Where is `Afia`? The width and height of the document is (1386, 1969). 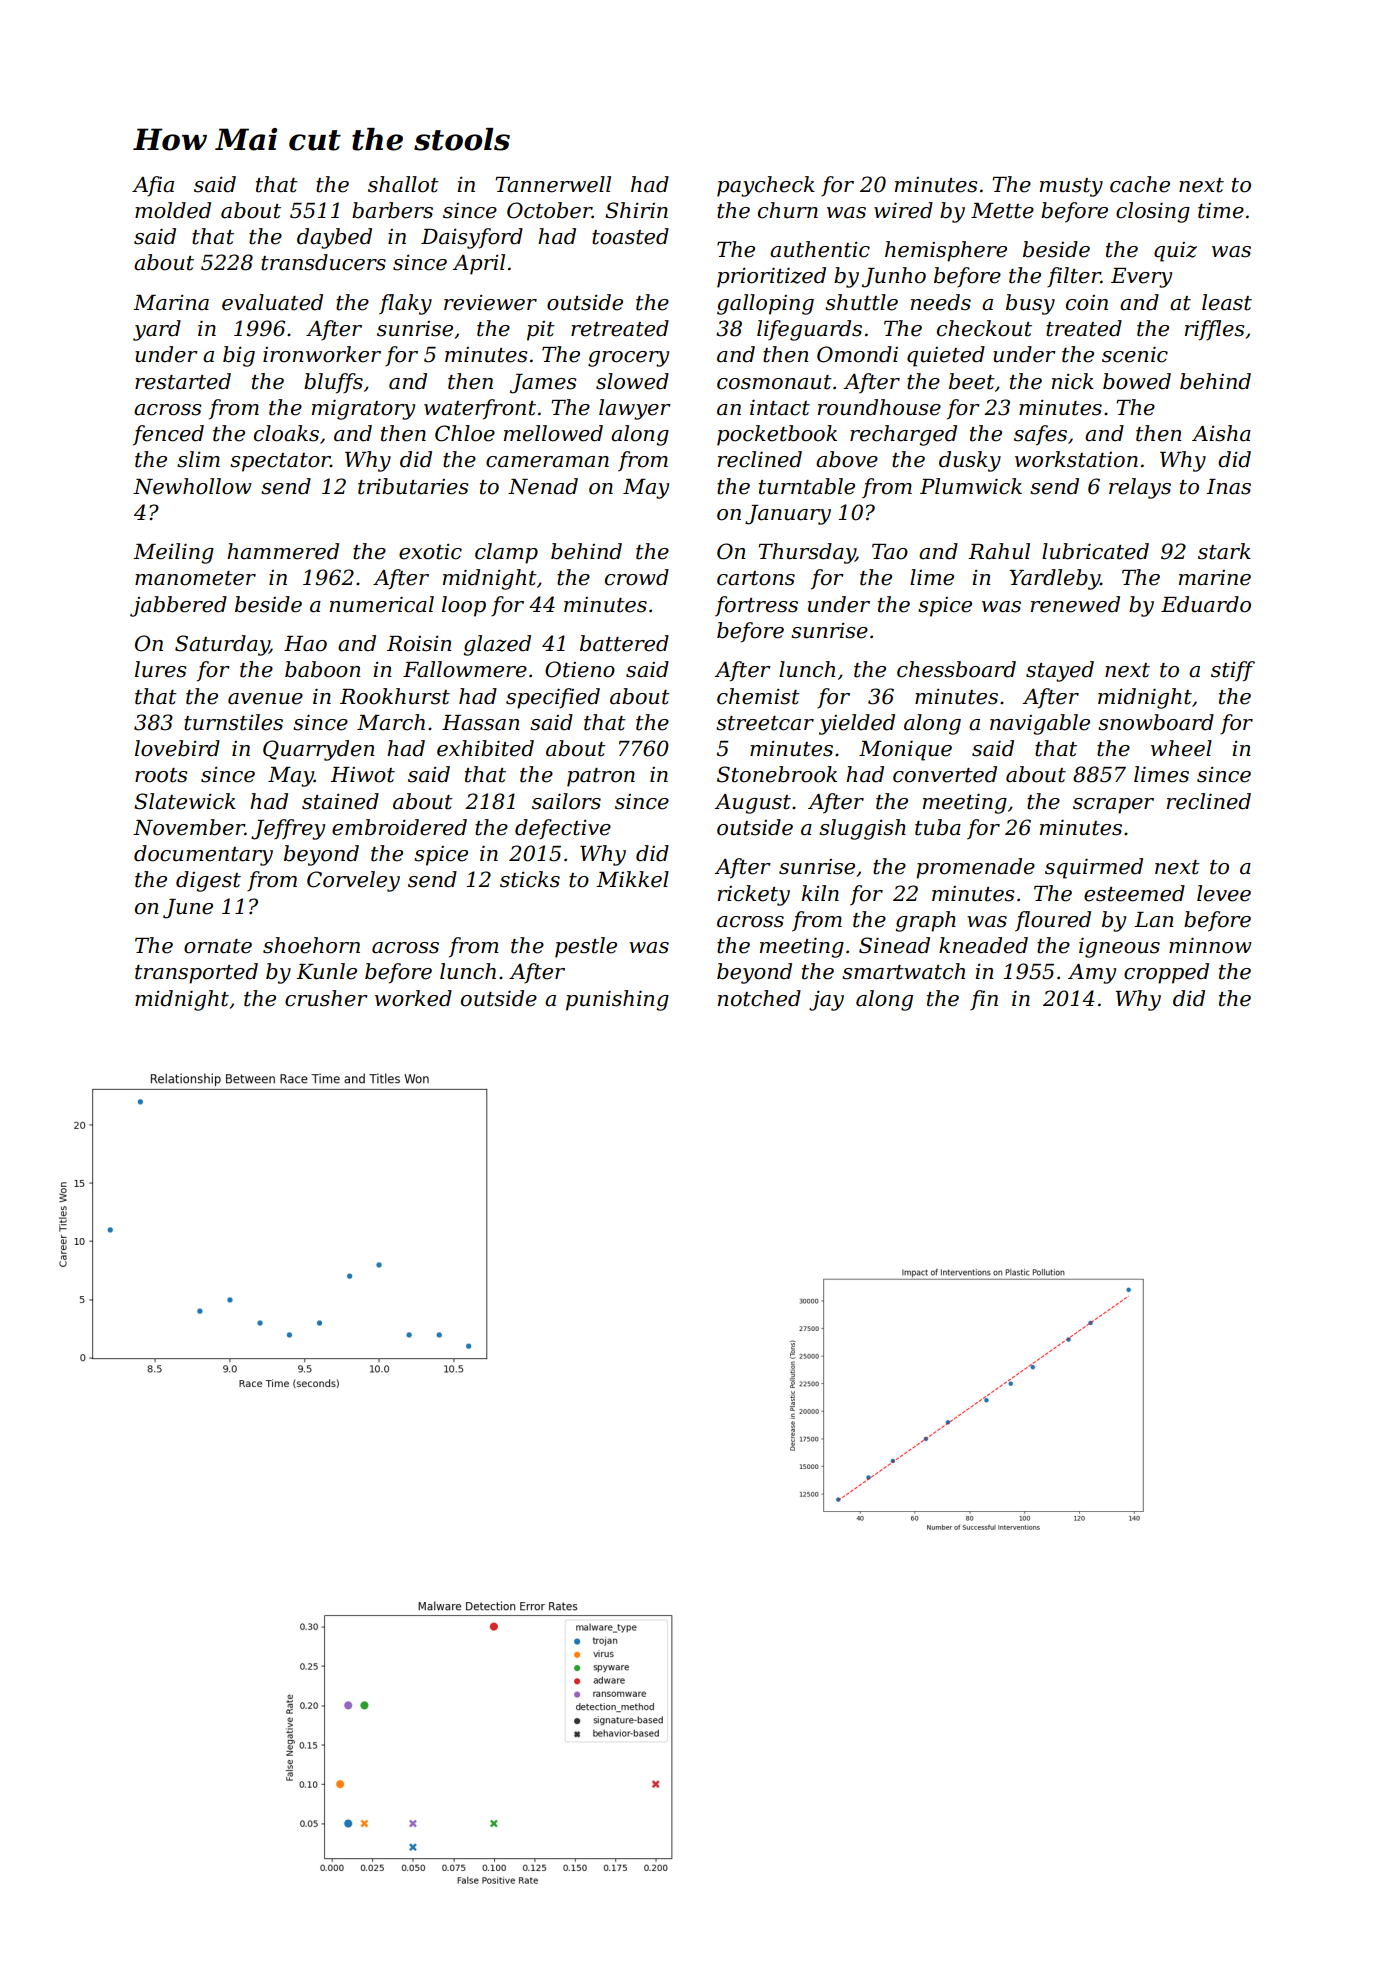 Afia is located at coordinates (153, 186).
